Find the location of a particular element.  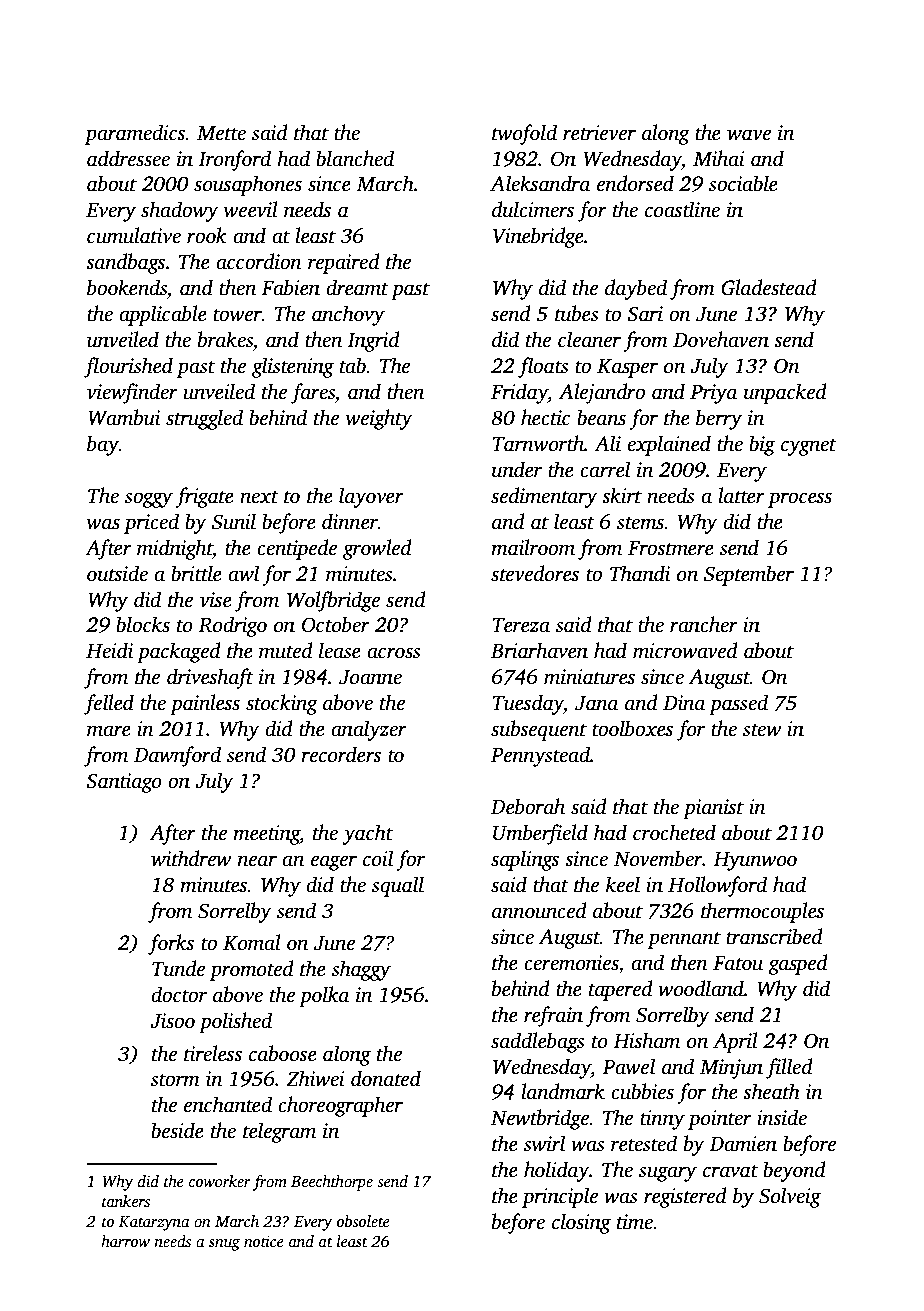

donated is located at coordinates (386, 1078).
